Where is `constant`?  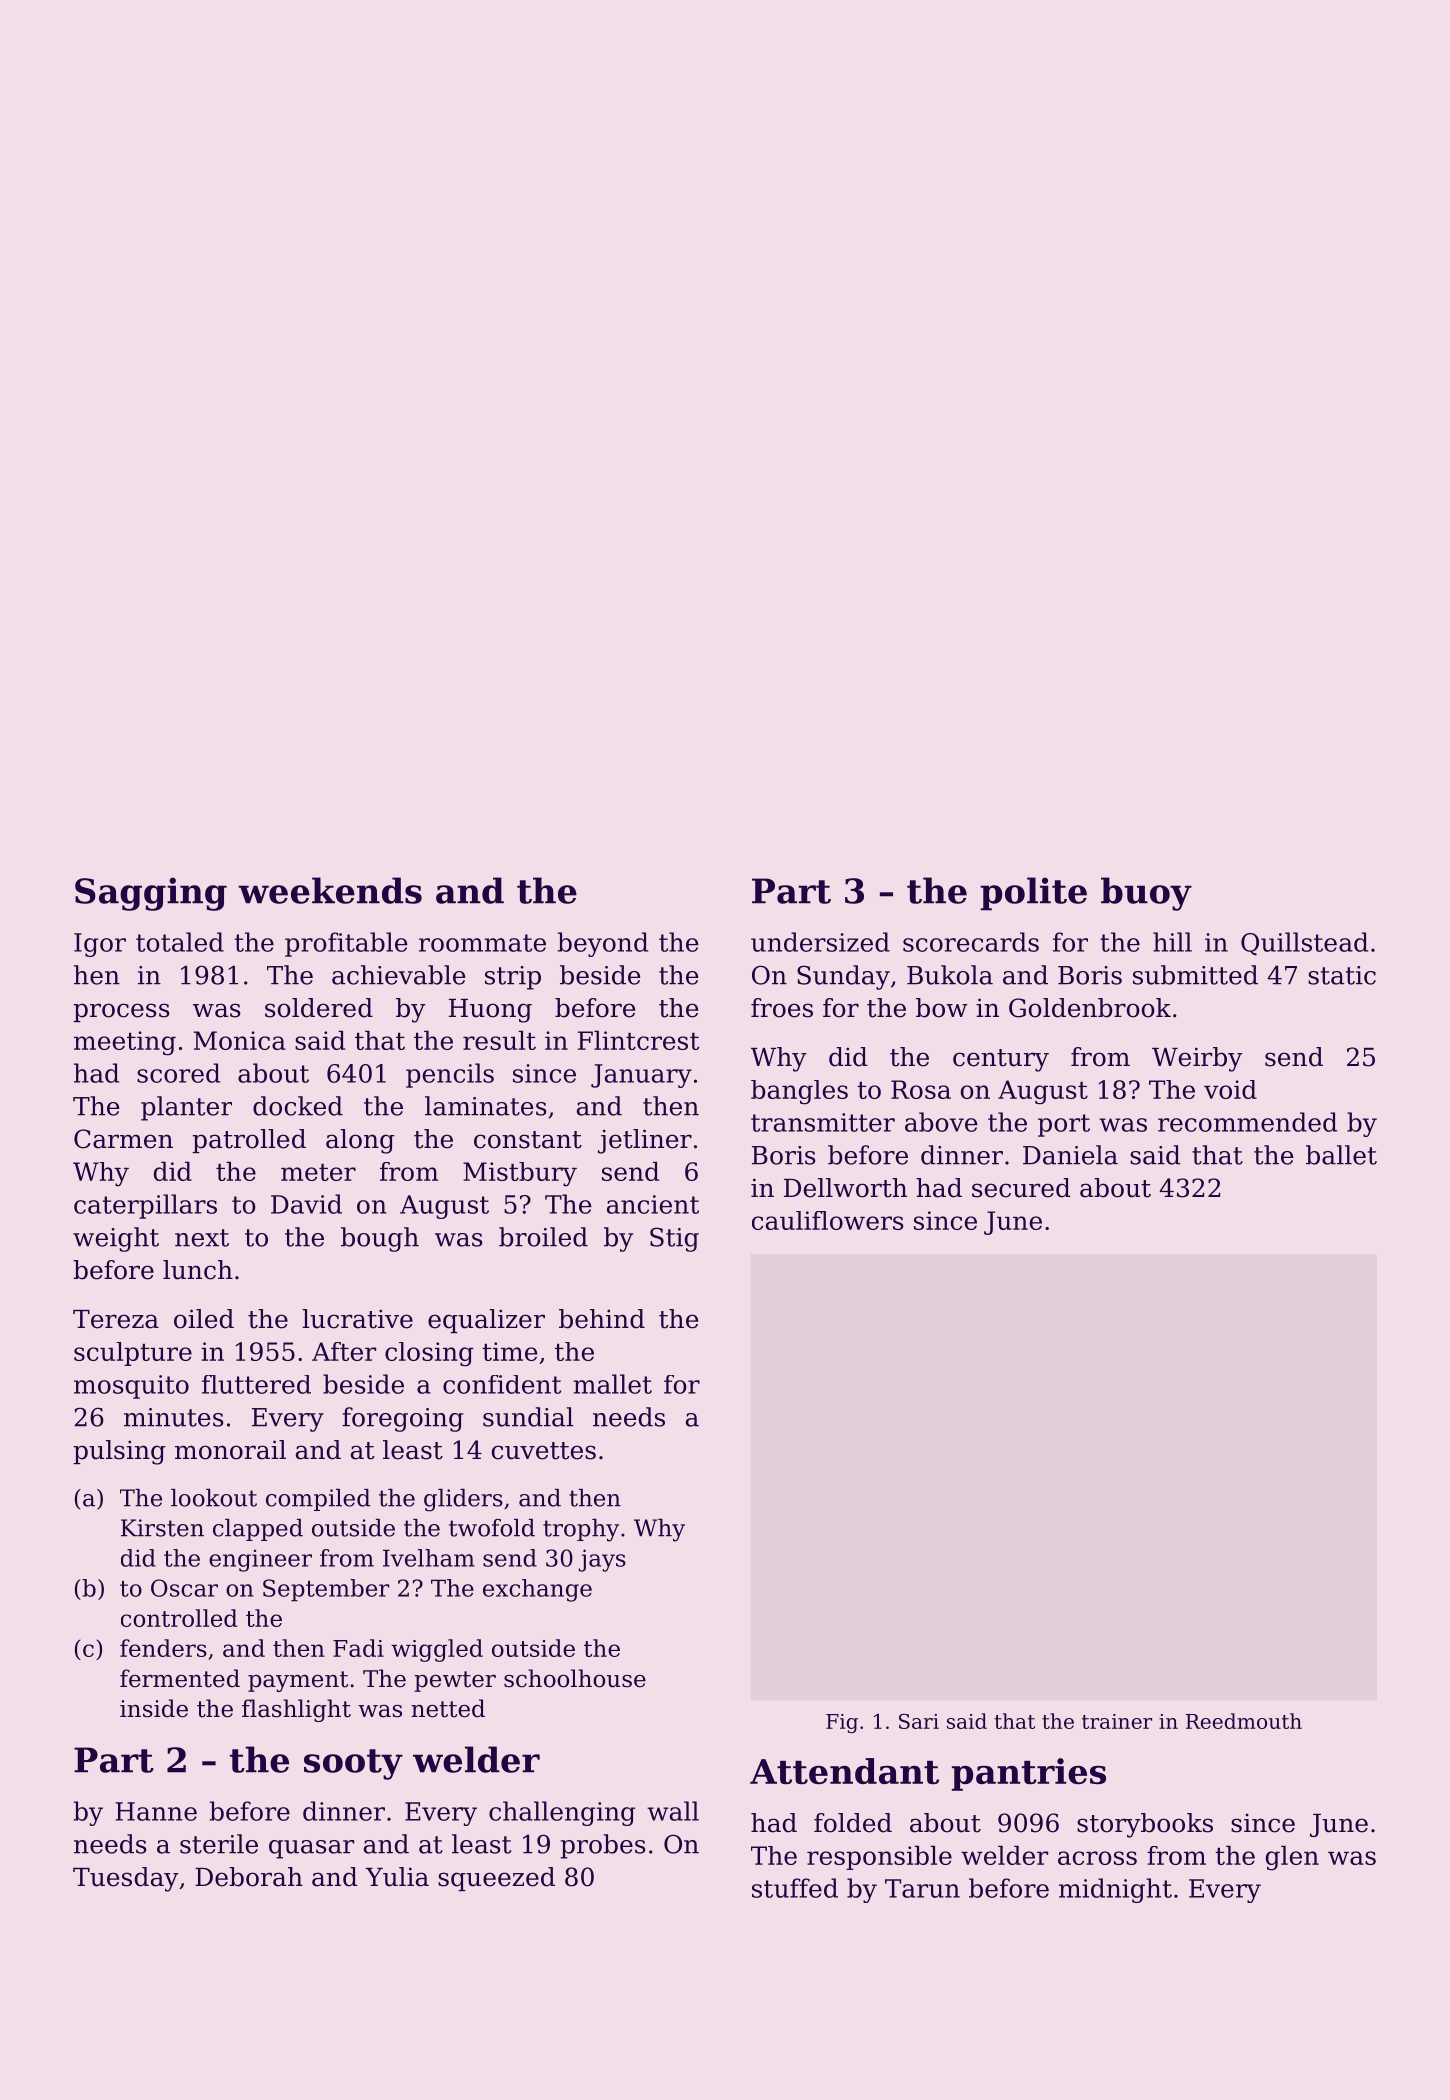
constant is located at coordinates (528, 1140).
